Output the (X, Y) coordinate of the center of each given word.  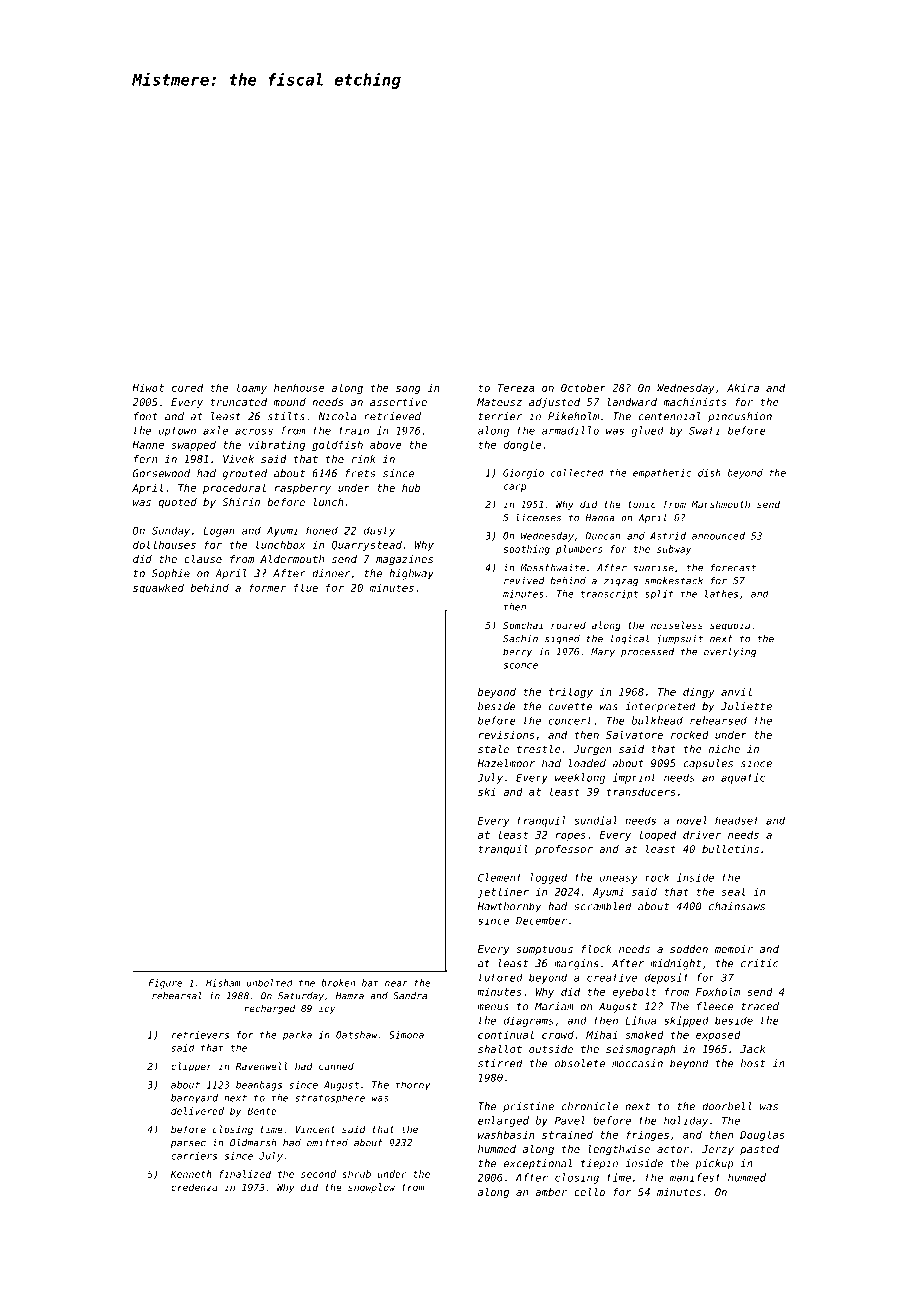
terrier (500, 416)
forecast (733, 568)
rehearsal (177, 996)
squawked (158, 588)
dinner (331, 573)
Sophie (171, 574)
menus (493, 1007)
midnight (675, 964)
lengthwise (619, 1150)
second (318, 1174)
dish (709, 473)
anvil (736, 691)
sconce (521, 666)
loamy (252, 388)
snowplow (371, 1188)
